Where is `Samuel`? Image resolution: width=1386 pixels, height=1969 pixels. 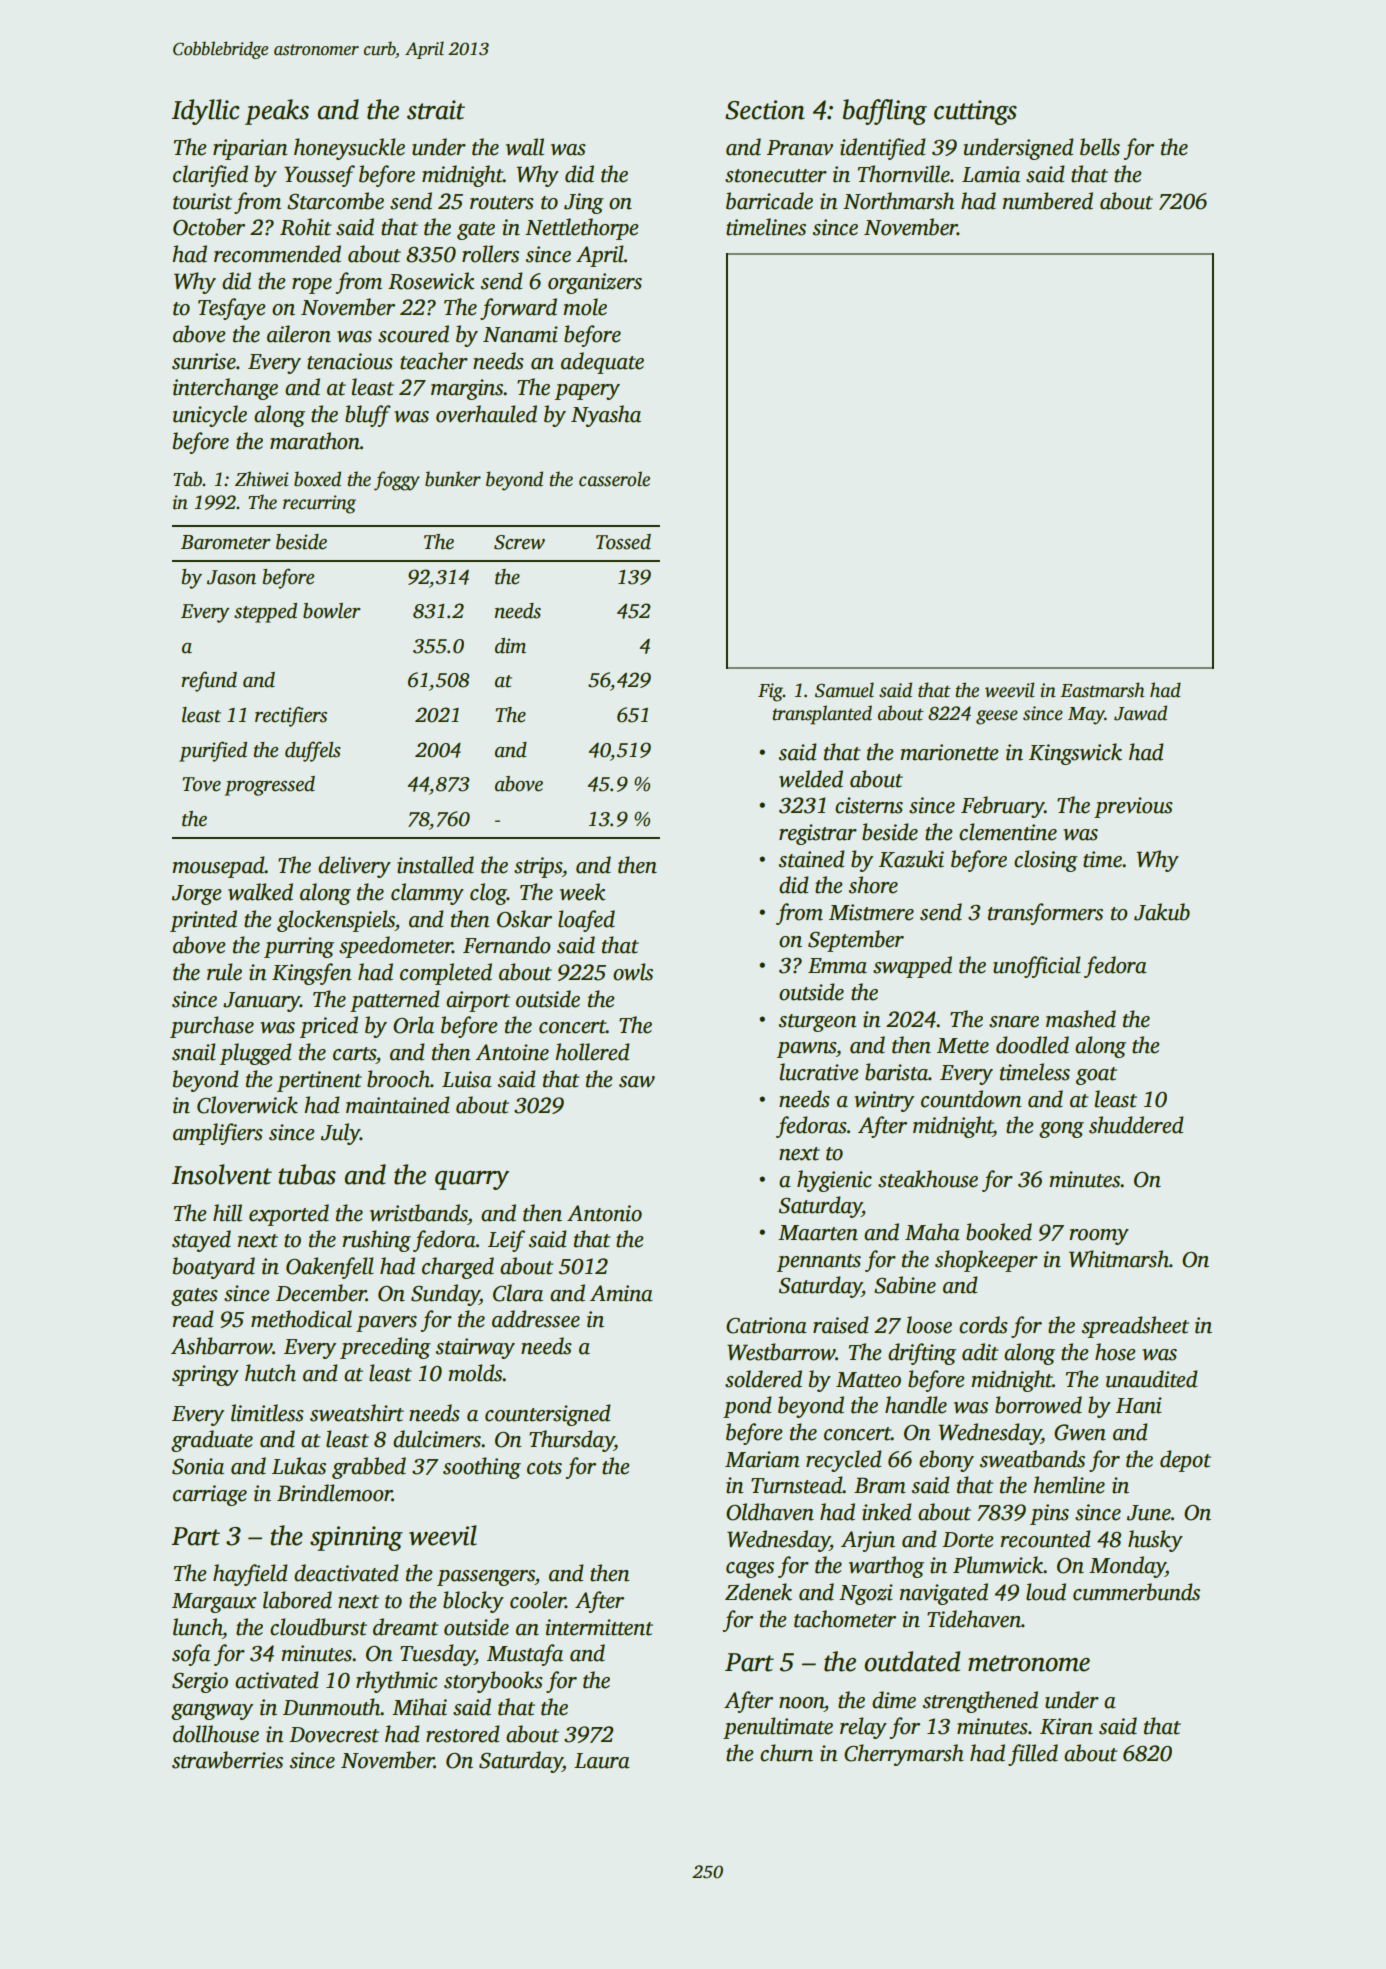 Samuel is located at coordinates (844, 690).
